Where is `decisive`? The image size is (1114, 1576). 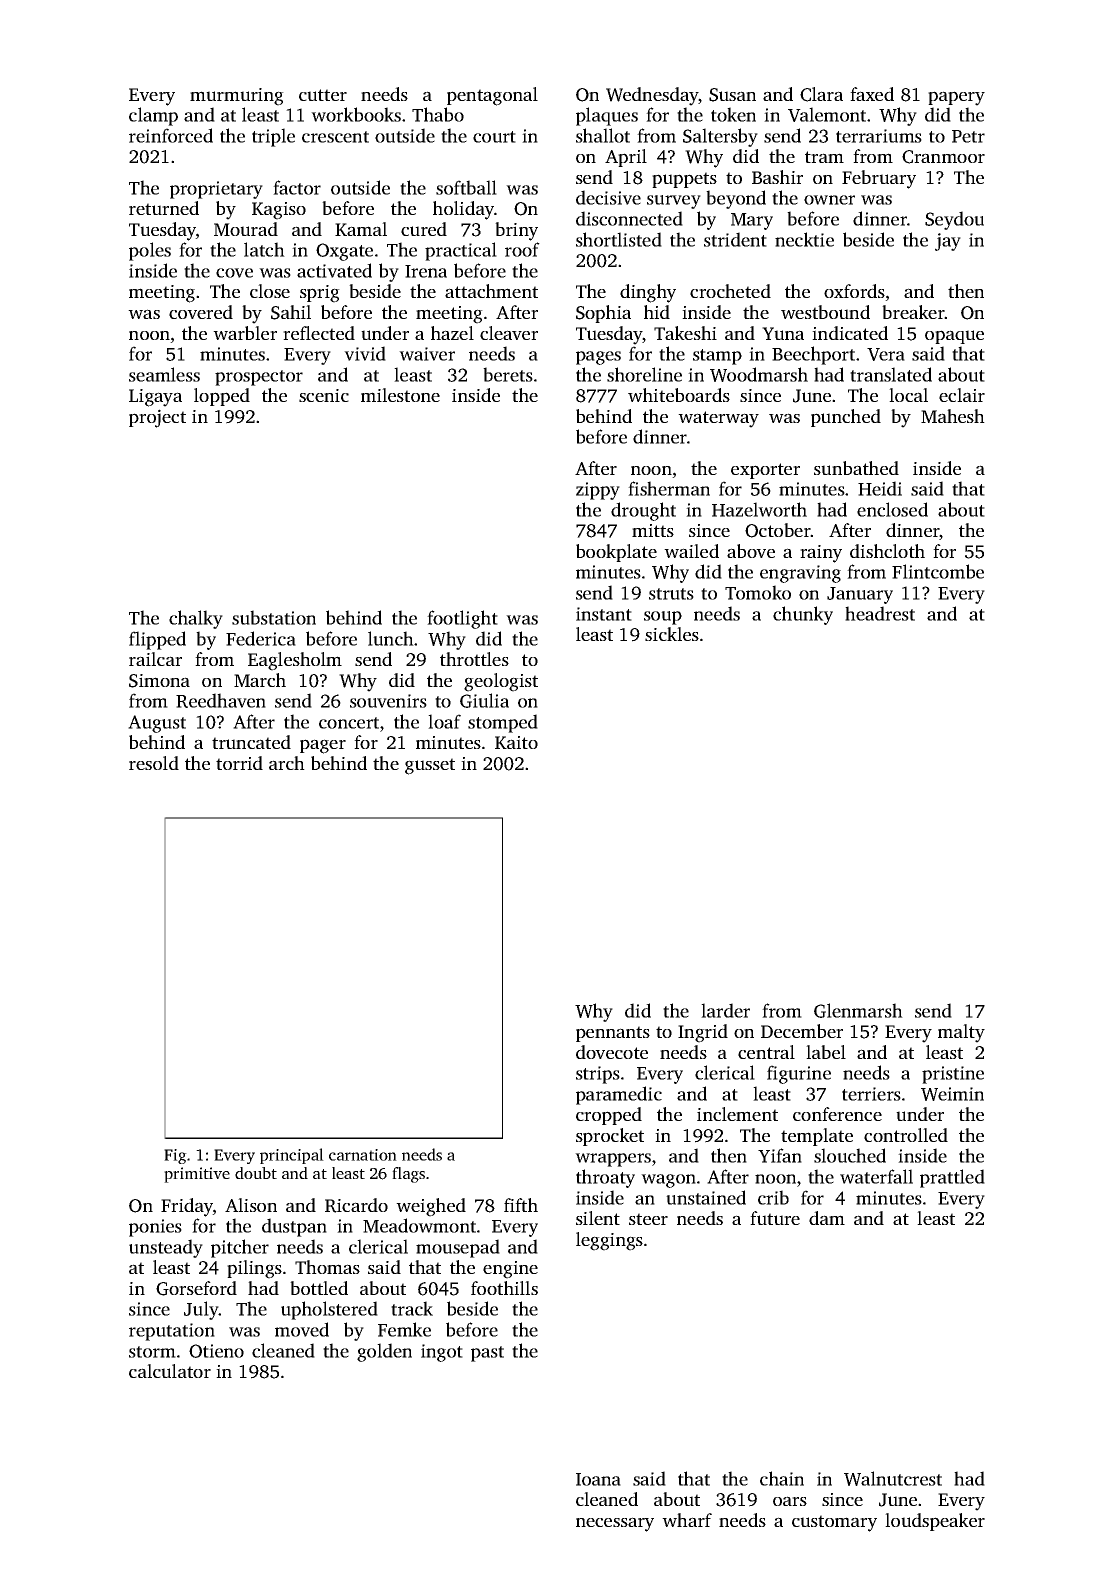 decisive is located at coordinates (608, 197).
